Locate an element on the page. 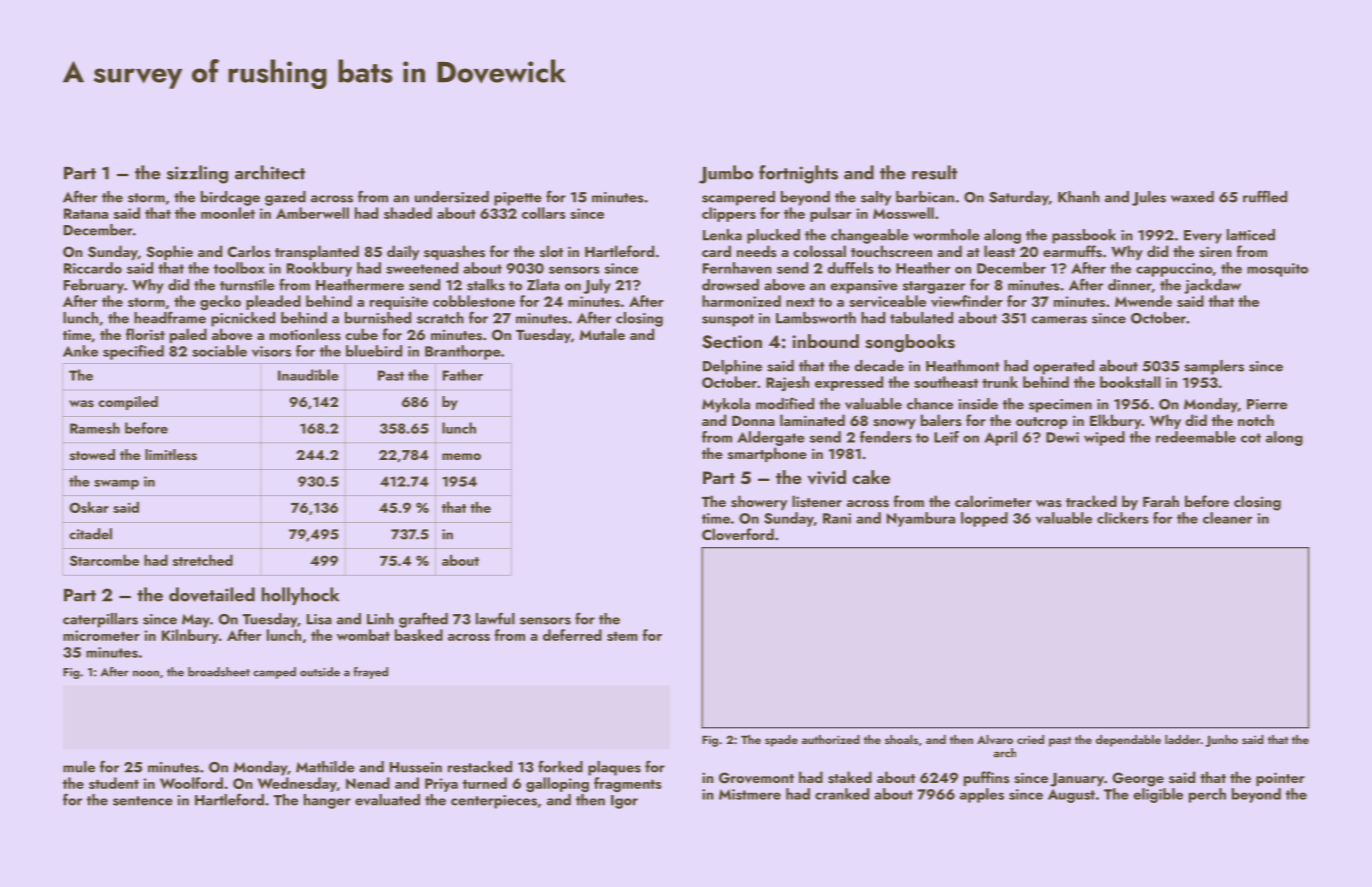  August is located at coordinates (1071, 796).
